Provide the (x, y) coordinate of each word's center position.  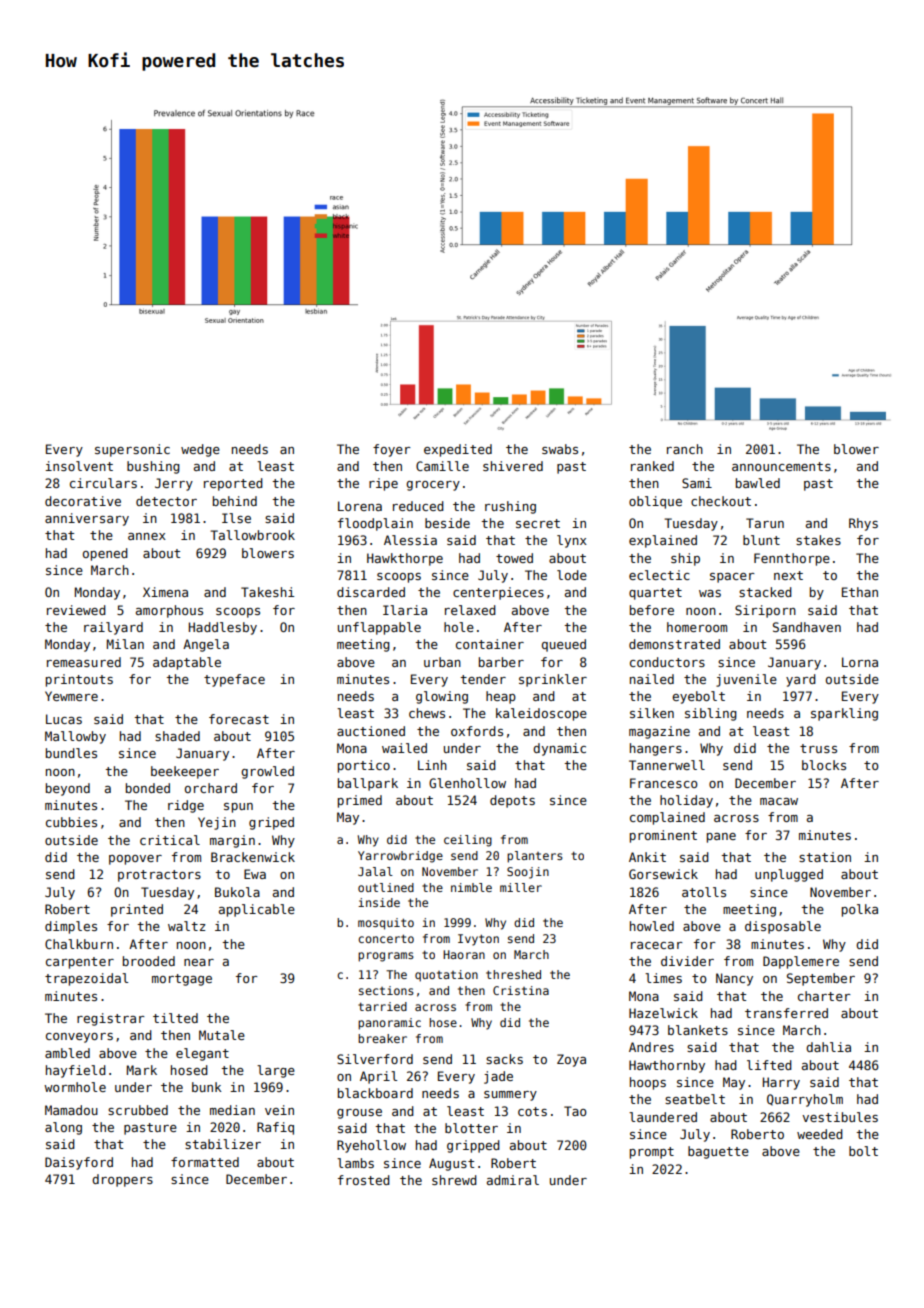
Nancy (734, 979)
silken (652, 713)
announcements (781, 466)
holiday (686, 801)
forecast (239, 719)
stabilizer (223, 1144)
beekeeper (185, 772)
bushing (153, 467)
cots (532, 1111)
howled (652, 926)
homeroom (697, 627)
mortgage (182, 980)
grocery (433, 486)
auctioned (371, 731)
